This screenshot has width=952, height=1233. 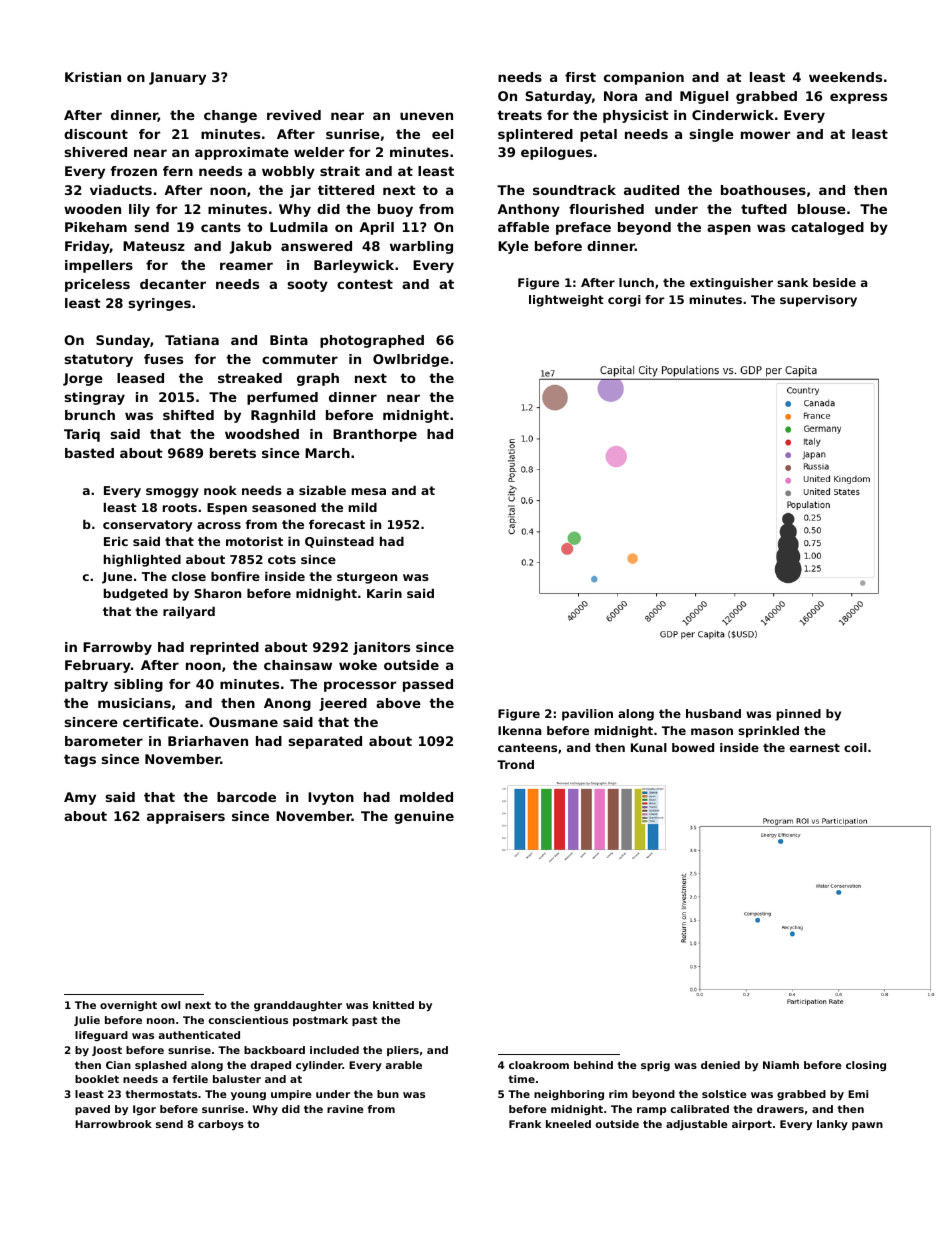 I want to click on express, so click(x=858, y=98).
